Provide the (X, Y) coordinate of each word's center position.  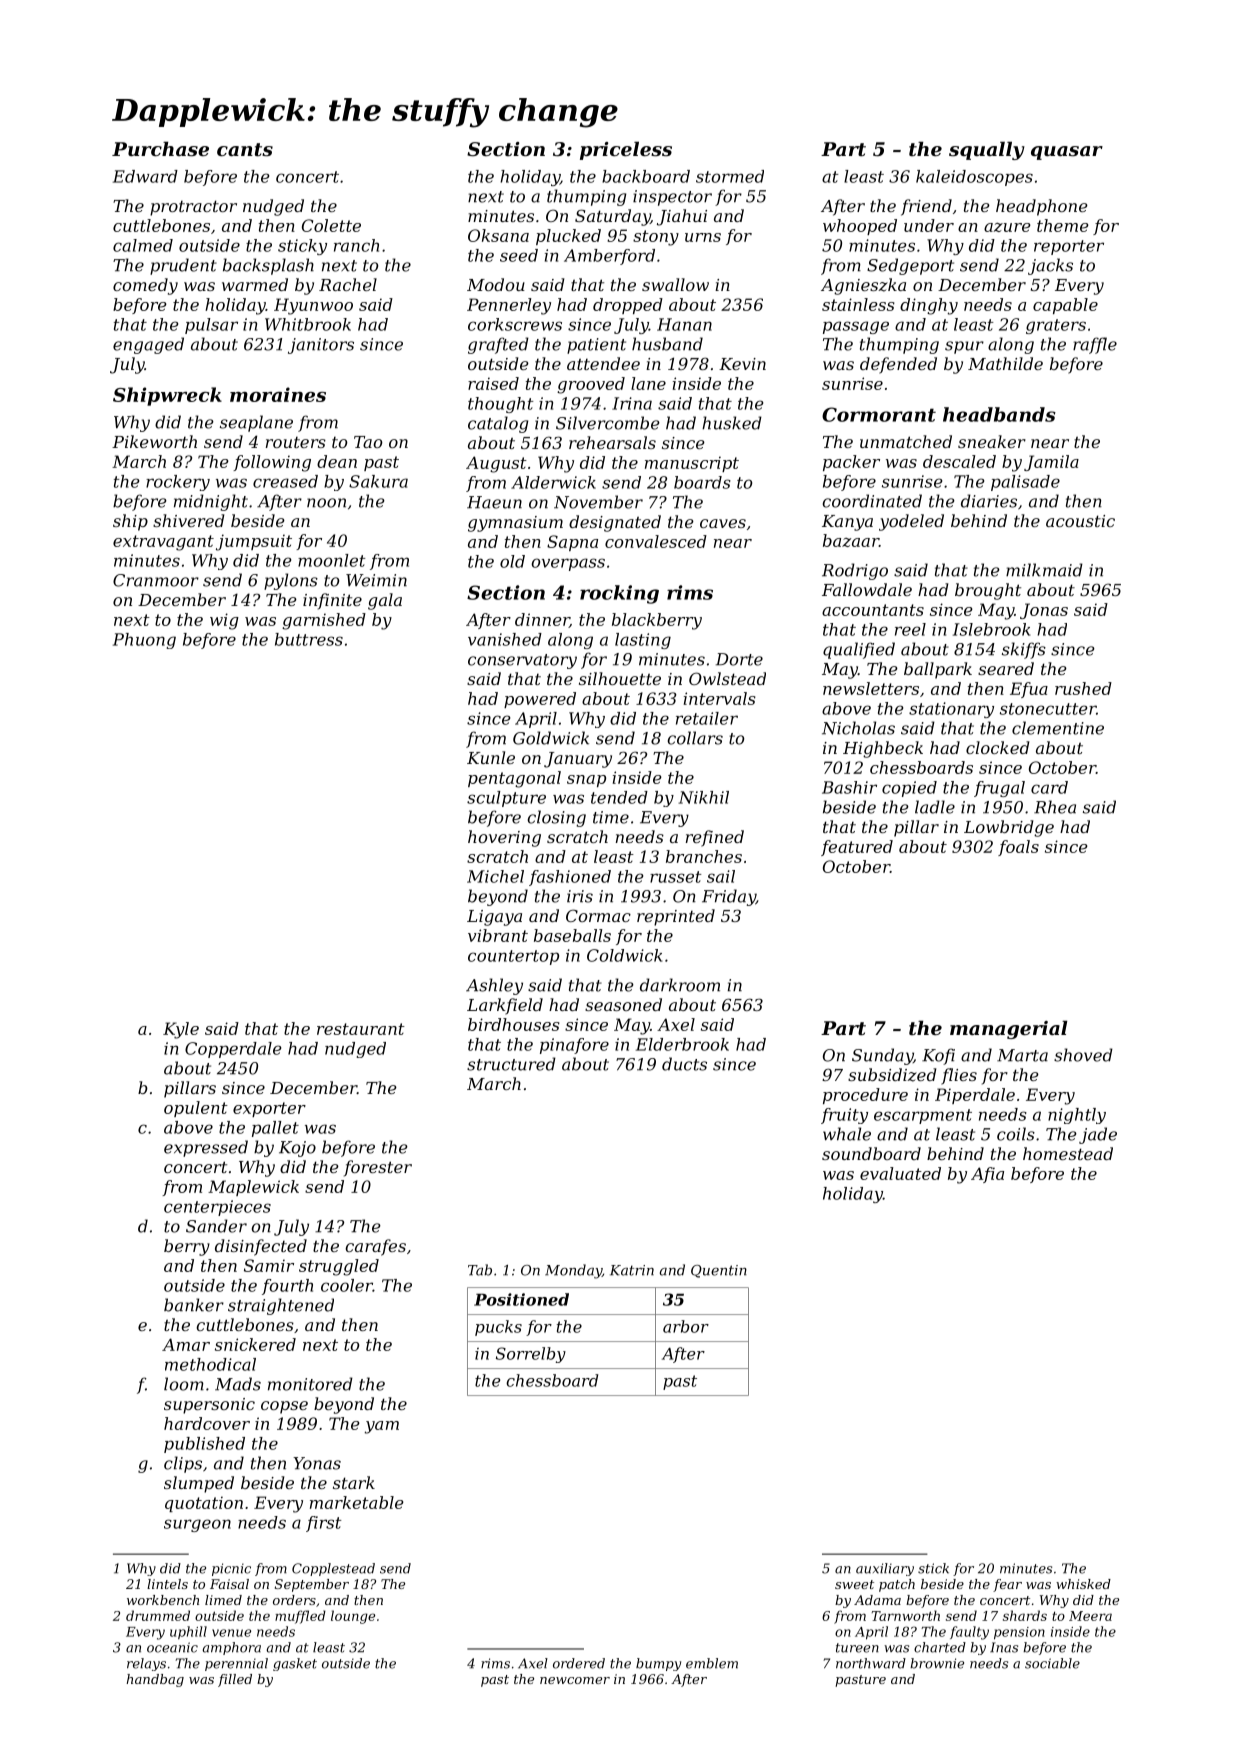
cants (245, 150)
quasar (1067, 153)
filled (235, 1680)
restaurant (361, 1029)
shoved (1083, 1055)
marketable (357, 1502)
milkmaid (1044, 570)
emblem (712, 1663)
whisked (1083, 1584)
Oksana (498, 235)
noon (326, 503)
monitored (310, 1384)
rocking (619, 594)
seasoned (623, 1004)
